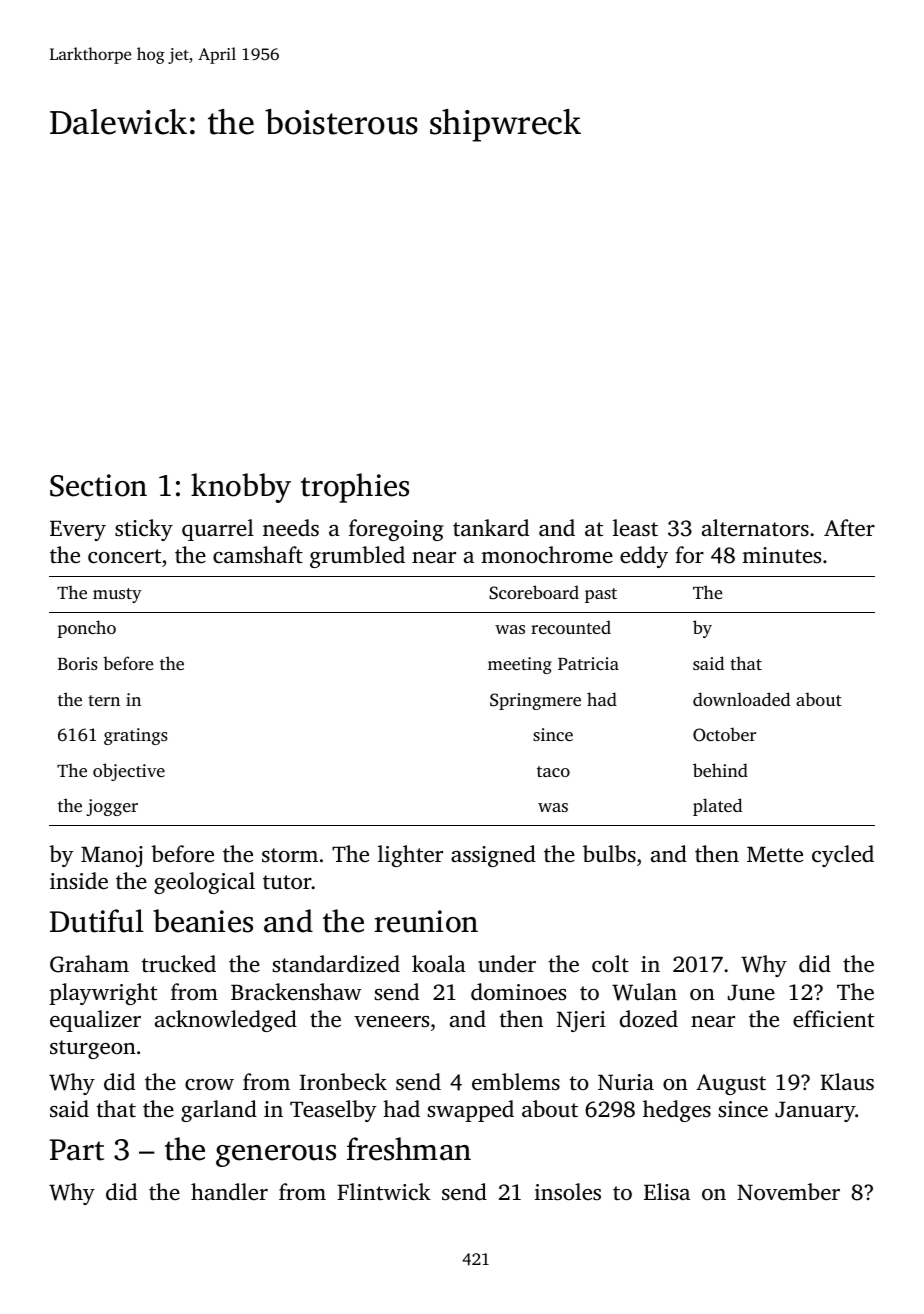 The image size is (924, 1314). Describe the element at coordinates (724, 734) in the page. I see `October` at that location.
